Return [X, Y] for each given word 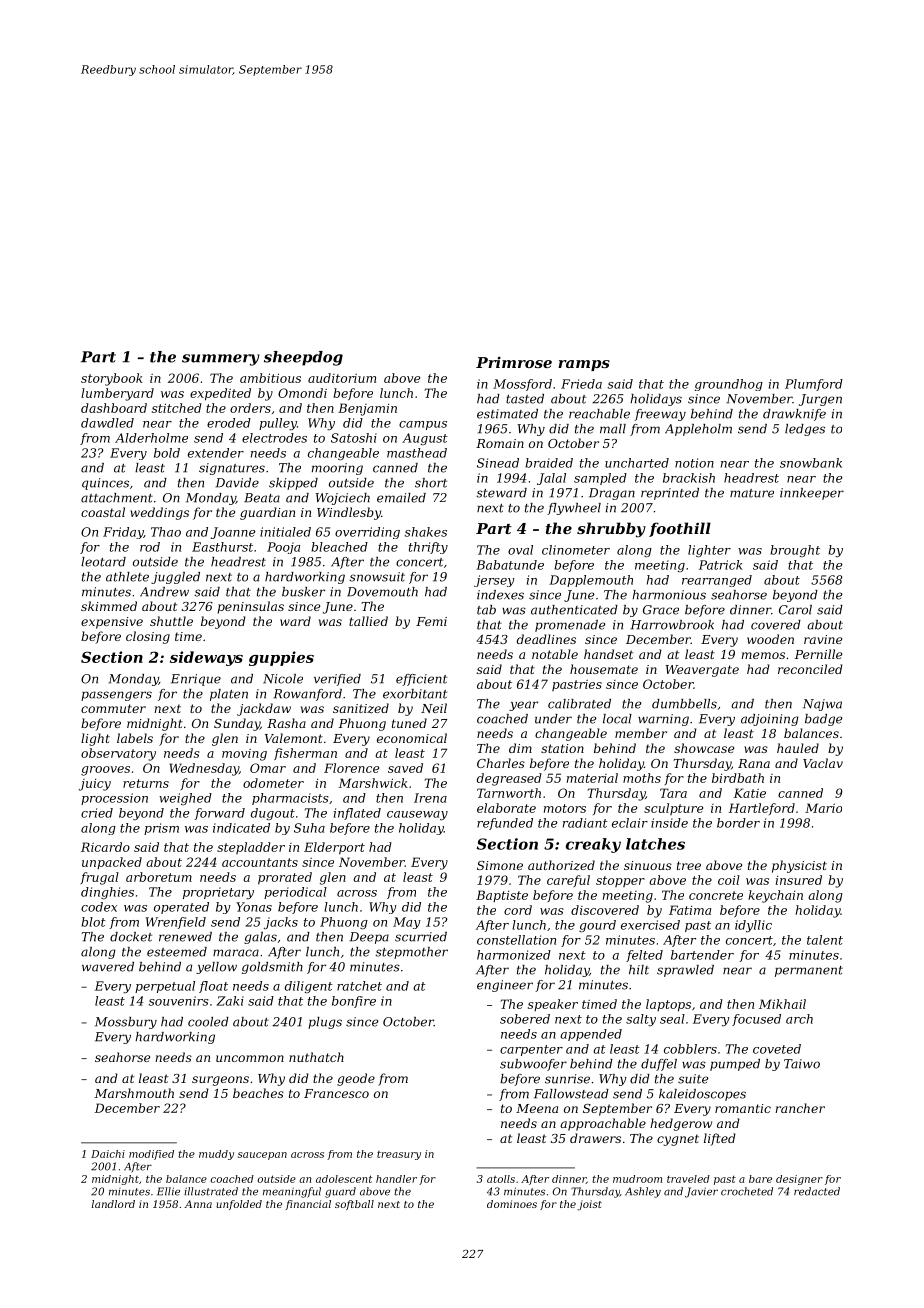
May [407, 923]
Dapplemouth [591, 581]
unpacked [112, 863]
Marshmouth [134, 1093]
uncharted [637, 463]
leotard [103, 562]
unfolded [239, 1205]
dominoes [512, 1204]
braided [549, 463]
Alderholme [151, 438]
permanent [809, 971]
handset [608, 654]
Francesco [336, 1093]
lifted [720, 1139]
